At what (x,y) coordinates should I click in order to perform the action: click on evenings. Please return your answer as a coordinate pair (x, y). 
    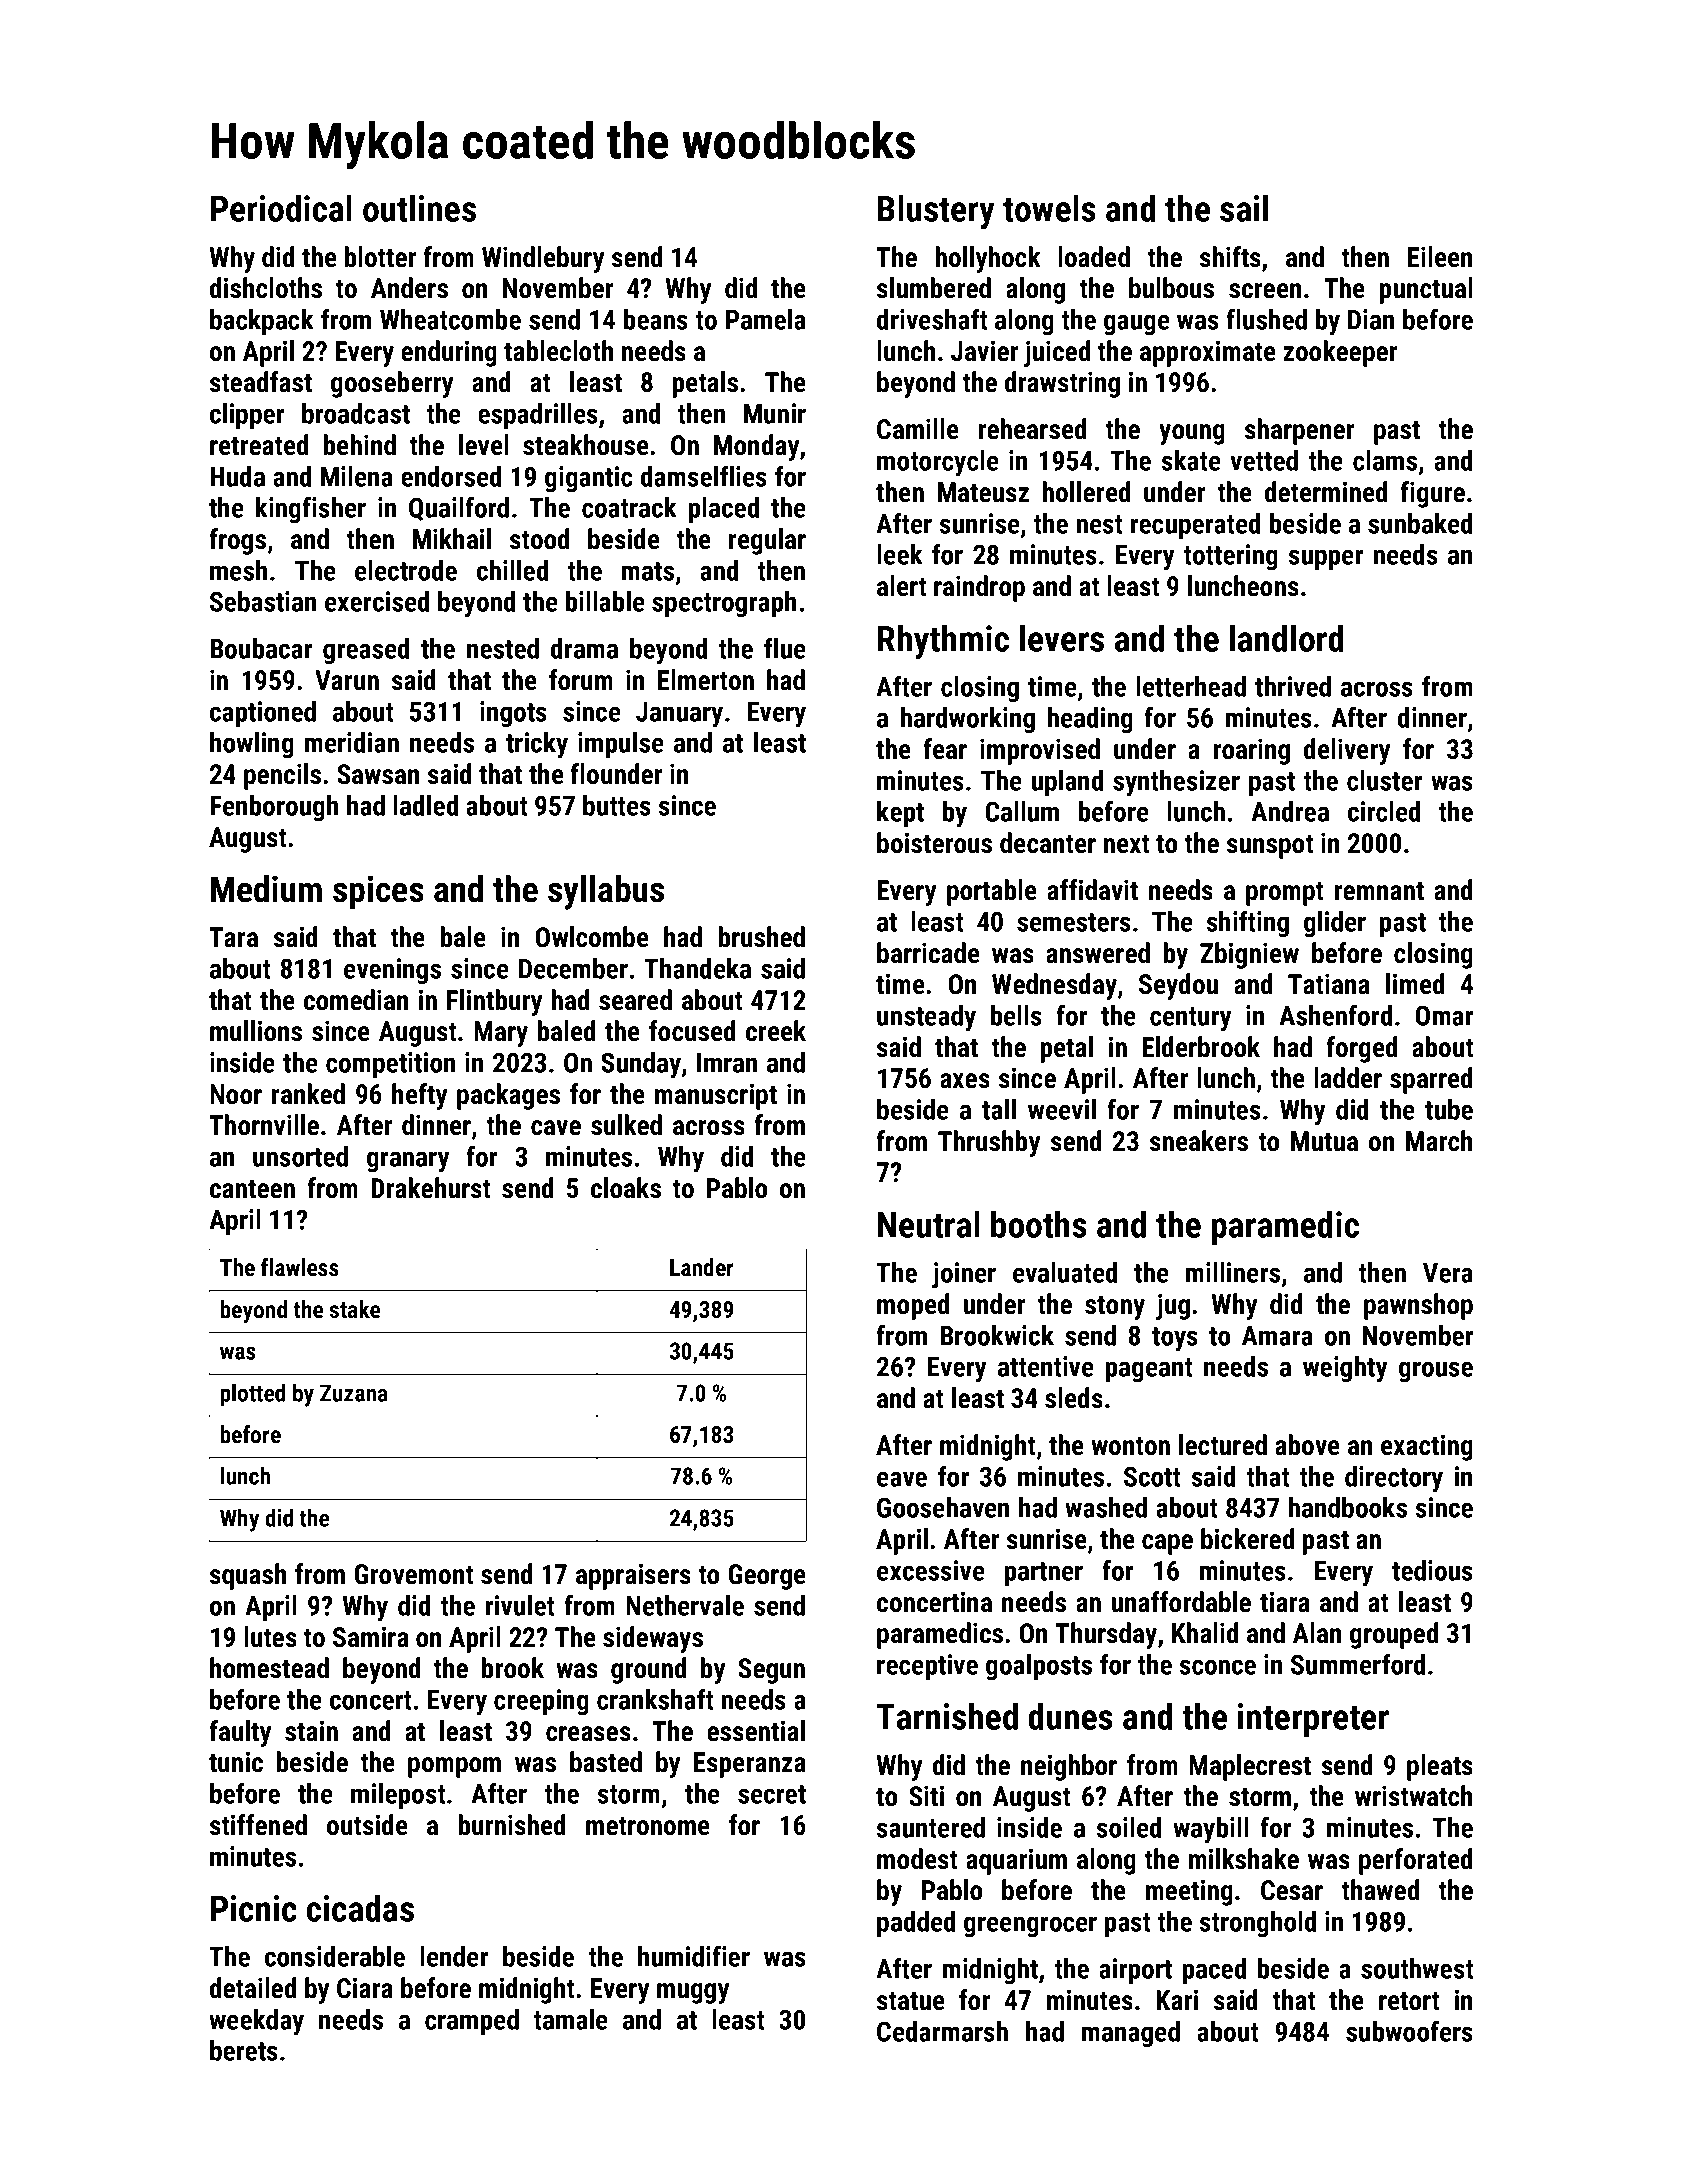
    Looking at the image, I should click on (392, 971).
